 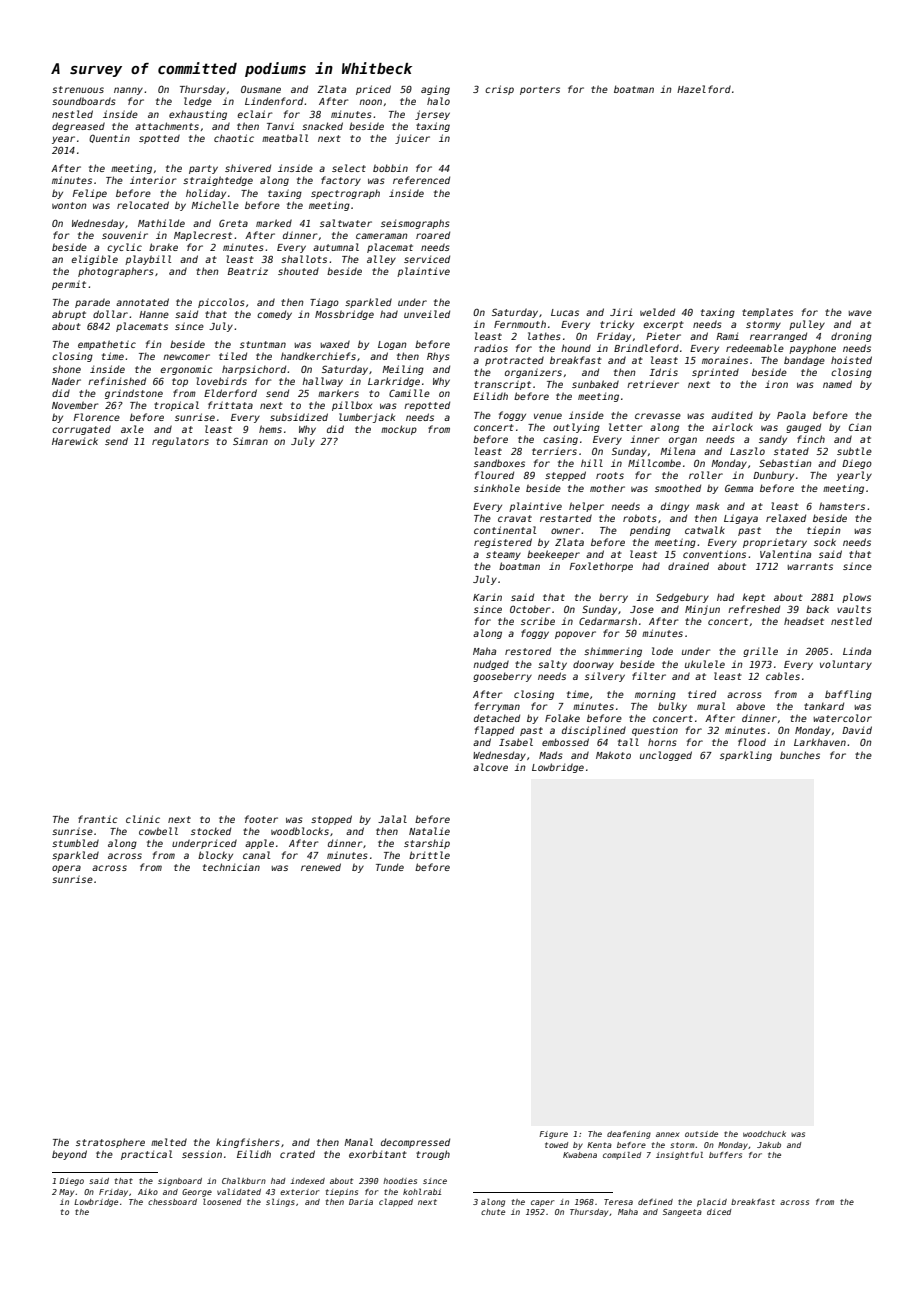 What do you see at coordinates (503, 555) in the document?
I see `steamy` at bounding box center [503, 555].
